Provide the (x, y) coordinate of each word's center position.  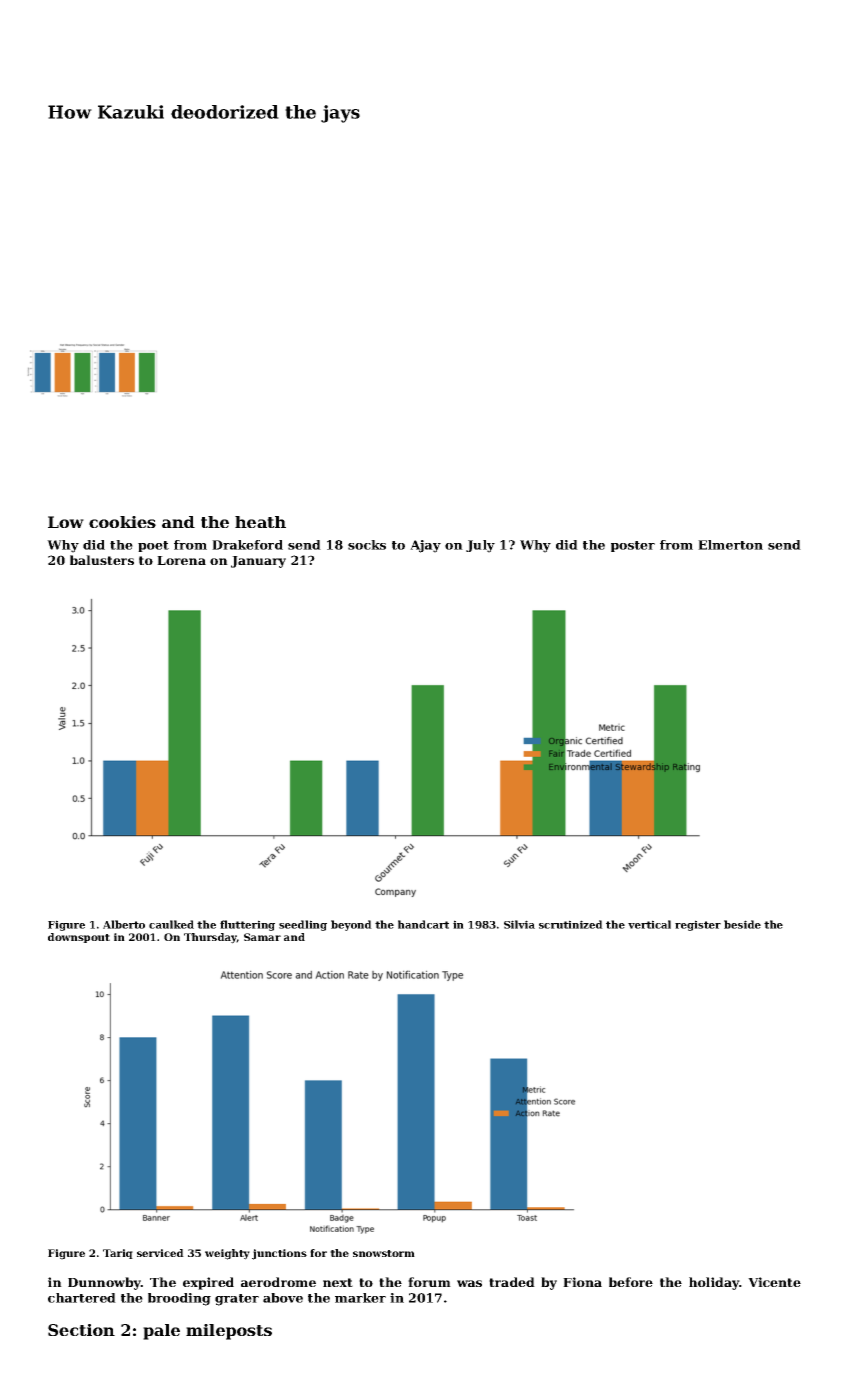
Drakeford (247, 545)
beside (742, 924)
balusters (102, 560)
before (631, 1282)
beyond (351, 925)
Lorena (181, 560)
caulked (171, 924)
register (698, 925)
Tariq (118, 1254)
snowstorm (384, 1253)
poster (633, 546)
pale (161, 1332)
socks (367, 545)
